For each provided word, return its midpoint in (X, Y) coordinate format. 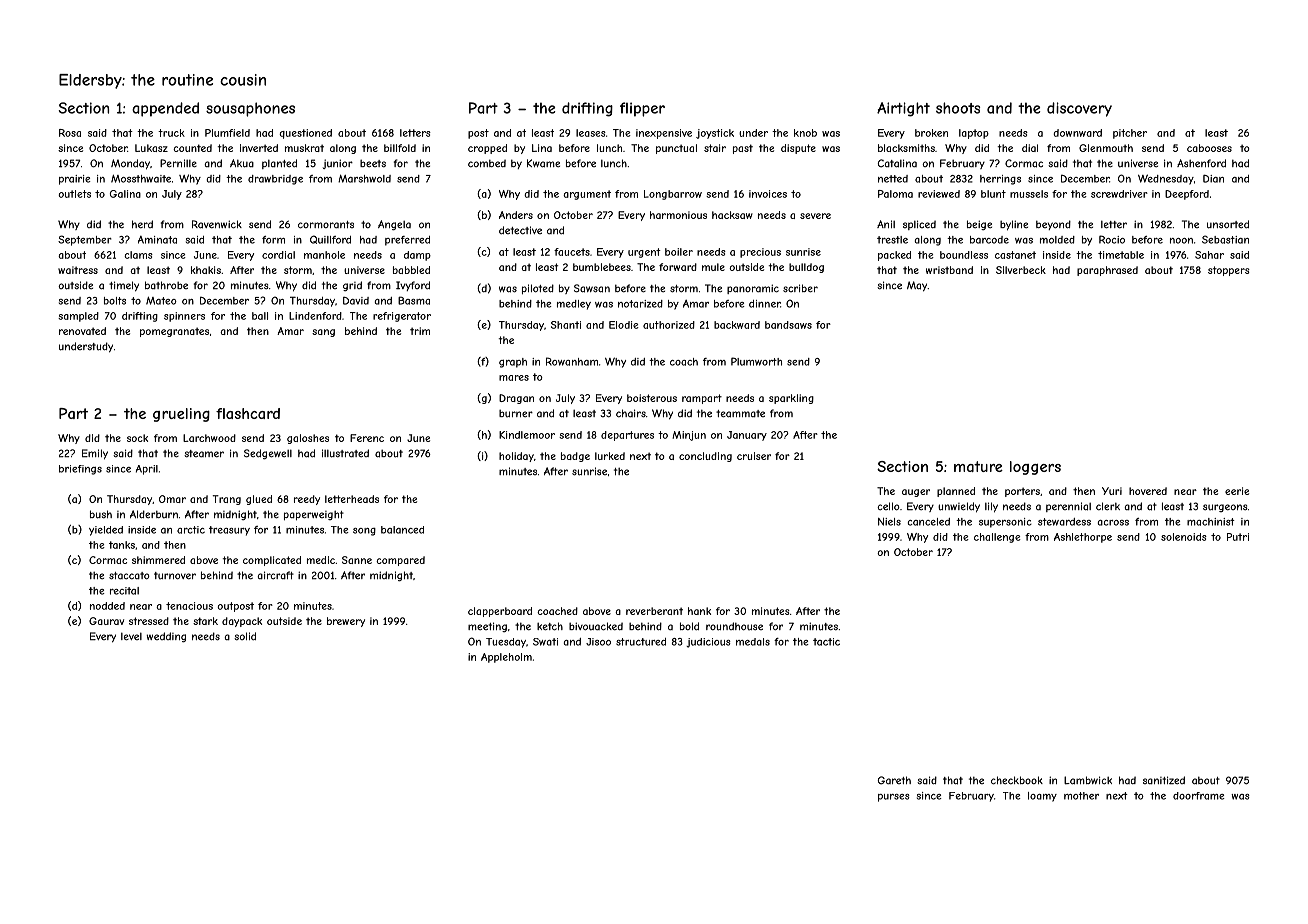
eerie (1237, 491)
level (131, 636)
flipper (642, 109)
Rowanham (572, 361)
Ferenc (367, 438)
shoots (958, 108)
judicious (708, 643)
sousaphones (250, 109)
